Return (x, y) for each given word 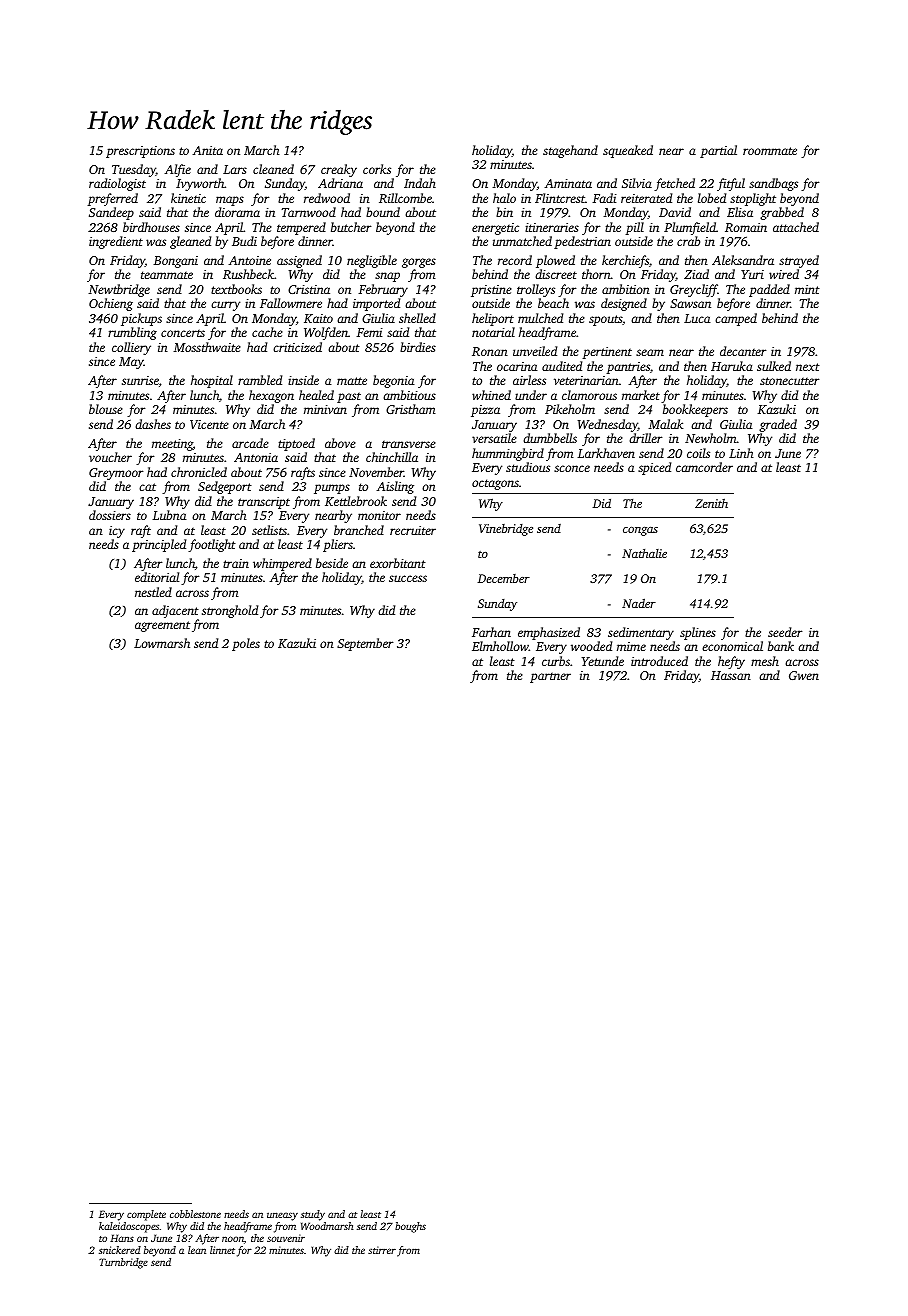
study (313, 1215)
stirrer (382, 1250)
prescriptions (140, 152)
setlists (269, 530)
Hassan (731, 675)
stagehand (570, 151)
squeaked (628, 151)
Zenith (711, 503)
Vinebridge (506, 530)
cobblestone (195, 1214)
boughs (410, 1227)
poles (246, 644)
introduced (659, 661)
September (365, 644)
